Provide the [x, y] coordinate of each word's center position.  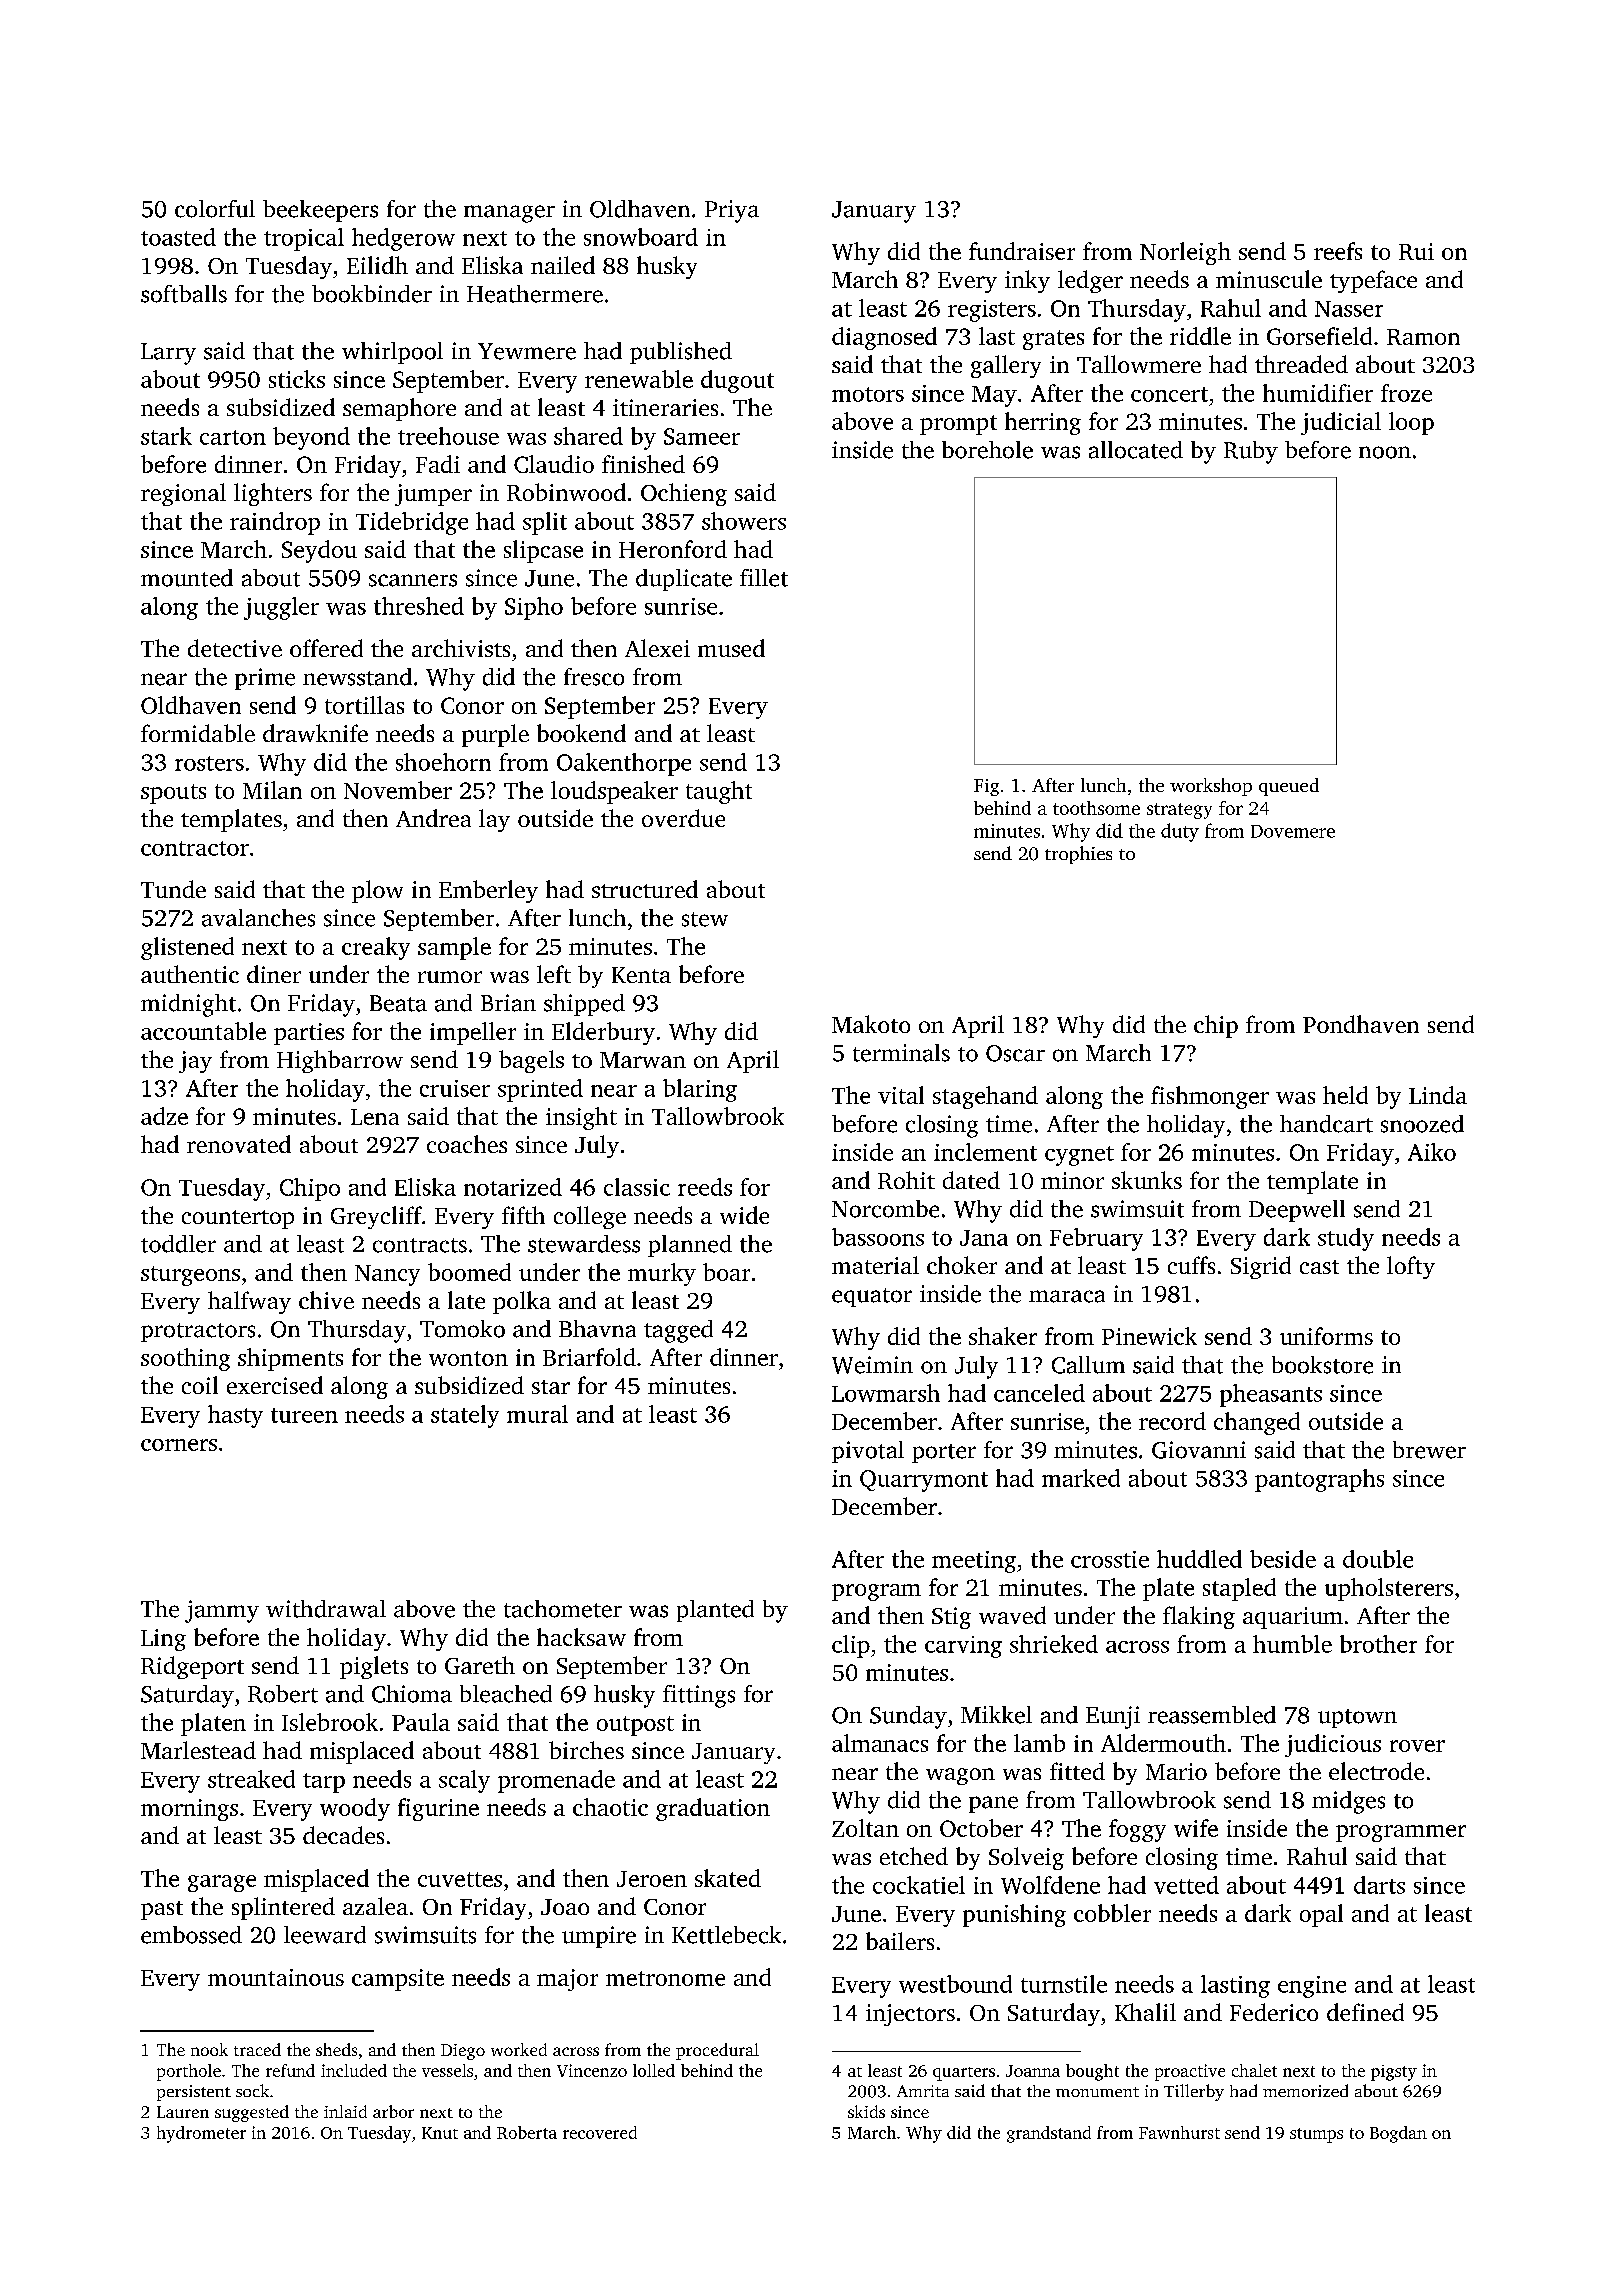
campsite [398, 1980]
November [398, 790]
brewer [1429, 1450]
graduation [713, 1809]
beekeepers [320, 211]
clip [851, 1646]
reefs [1338, 251]
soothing [185, 1359]
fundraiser [1022, 251]
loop [1411, 423]
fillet [764, 578]
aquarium [1293, 1618]
